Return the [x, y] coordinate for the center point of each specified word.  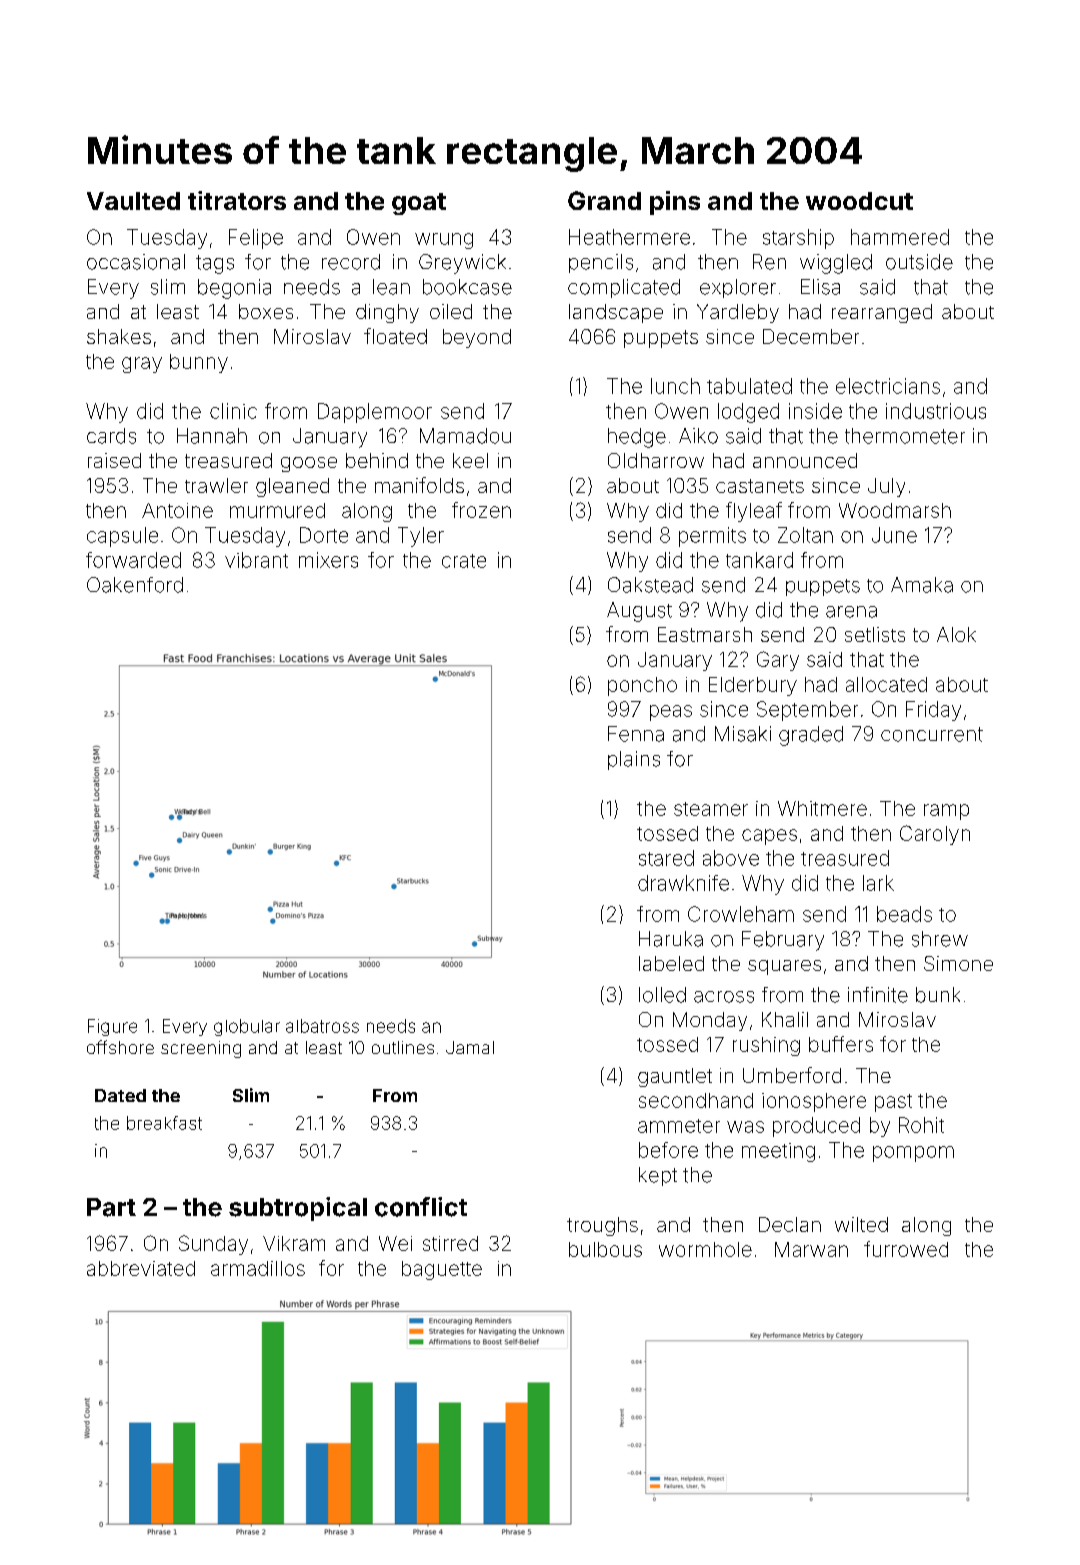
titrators [237, 200]
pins [675, 203]
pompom [913, 1154]
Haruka [671, 939]
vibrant [256, 560]
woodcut [859, 201]
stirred [450, 1243]
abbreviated [141, 1268]
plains [634, 760]
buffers [841, 1044]
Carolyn [935, 835]
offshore [120, 1047]
